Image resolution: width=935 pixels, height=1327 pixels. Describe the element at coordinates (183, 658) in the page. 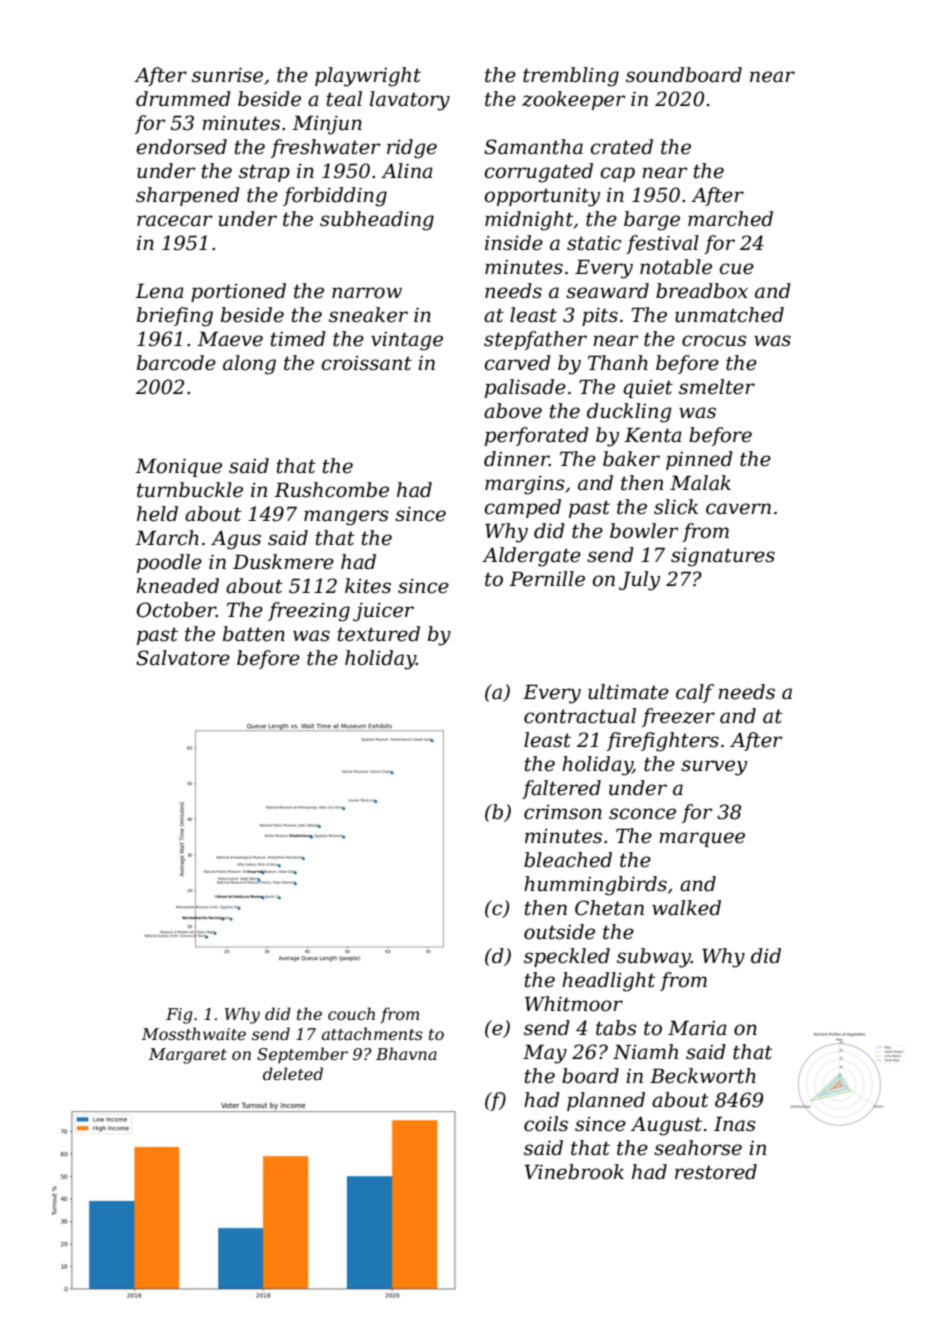

I see `Salvatore` at that location.
